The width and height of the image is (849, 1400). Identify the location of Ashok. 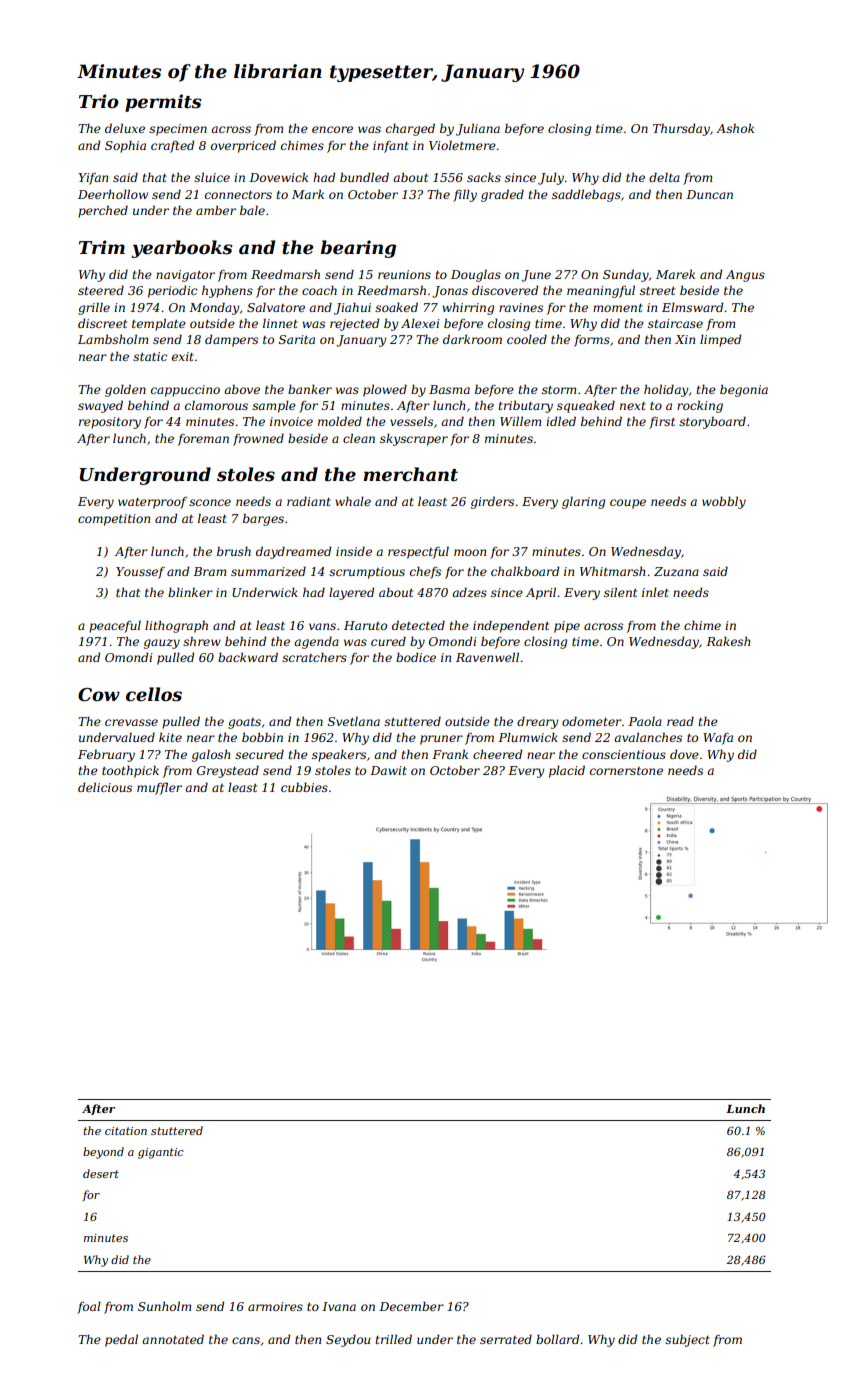
(735, 128).
